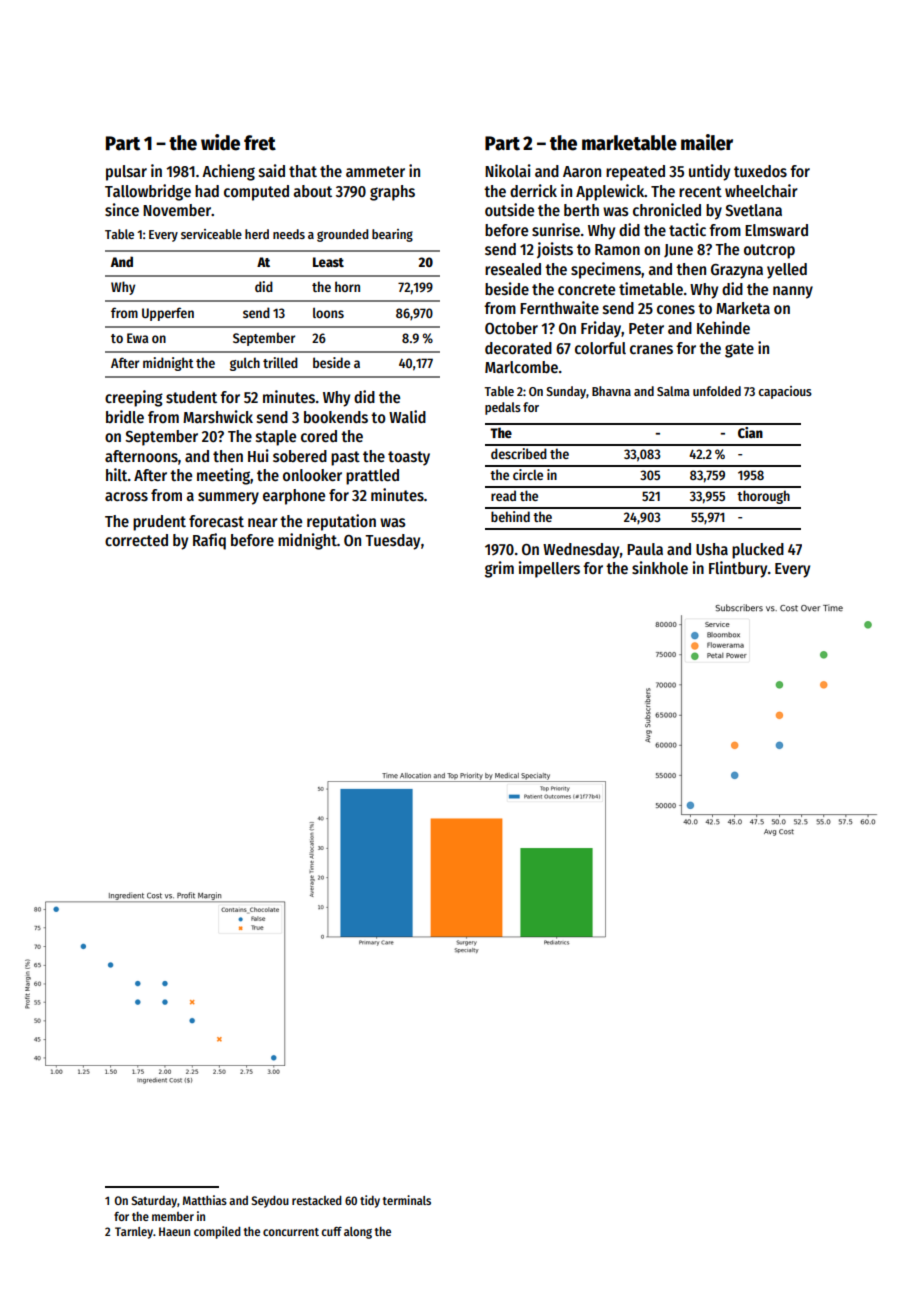 The width and height of the page is (924, 1311). What do you see at coordinates (122, 209) in the page?
I see `since` at bounding box center [122, 209].
